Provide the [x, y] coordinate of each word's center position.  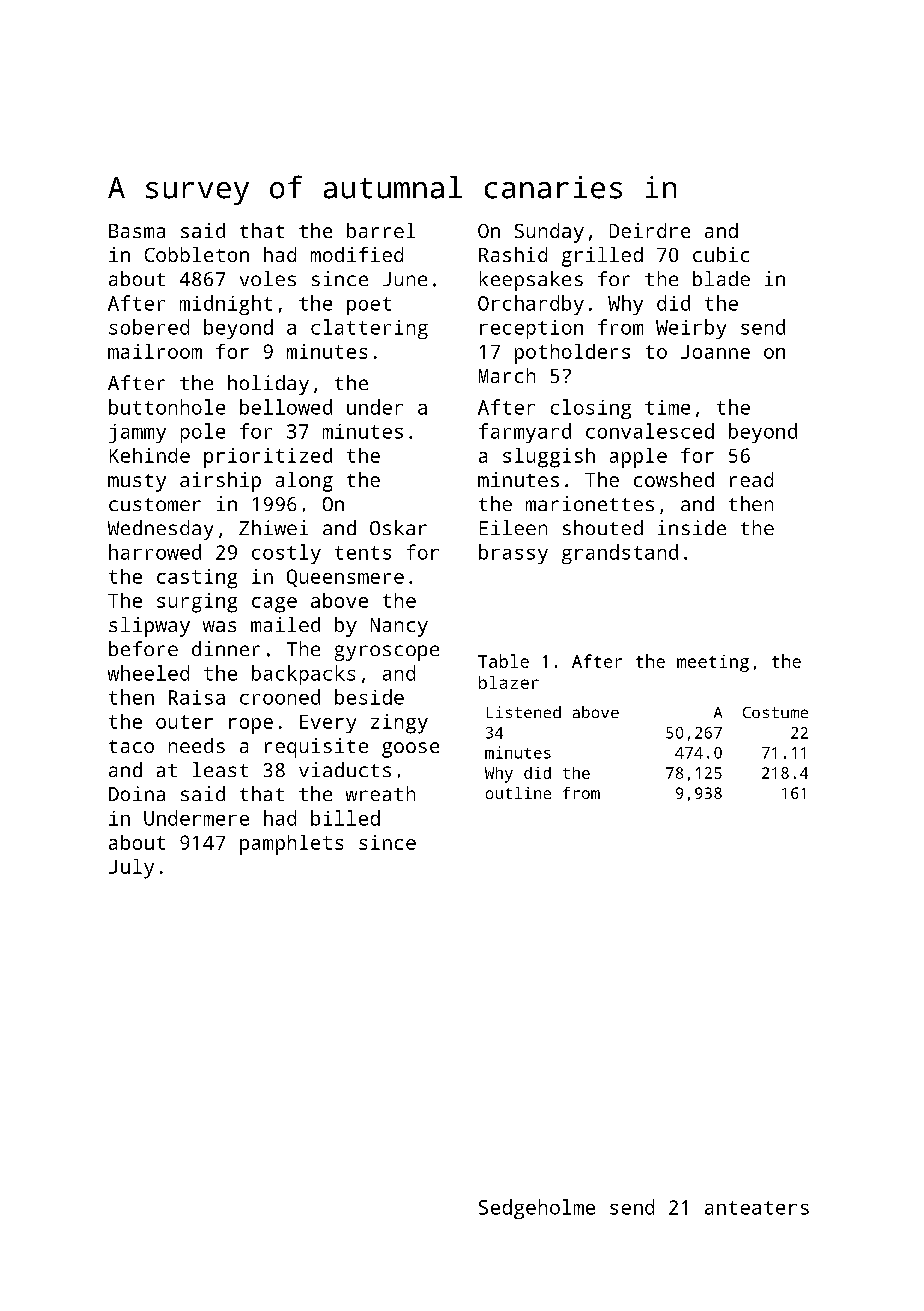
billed [345, 818]
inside [692, 527]
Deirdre [650, 230]
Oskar [398, 527]
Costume [775, 712]
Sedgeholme [537, 1209]
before [143, 648]
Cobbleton [197, 254]
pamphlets [291, 845]
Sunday [549, 233]
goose [410, 750]
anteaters [757, 1208]
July [131, 869]
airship [220, 482]
